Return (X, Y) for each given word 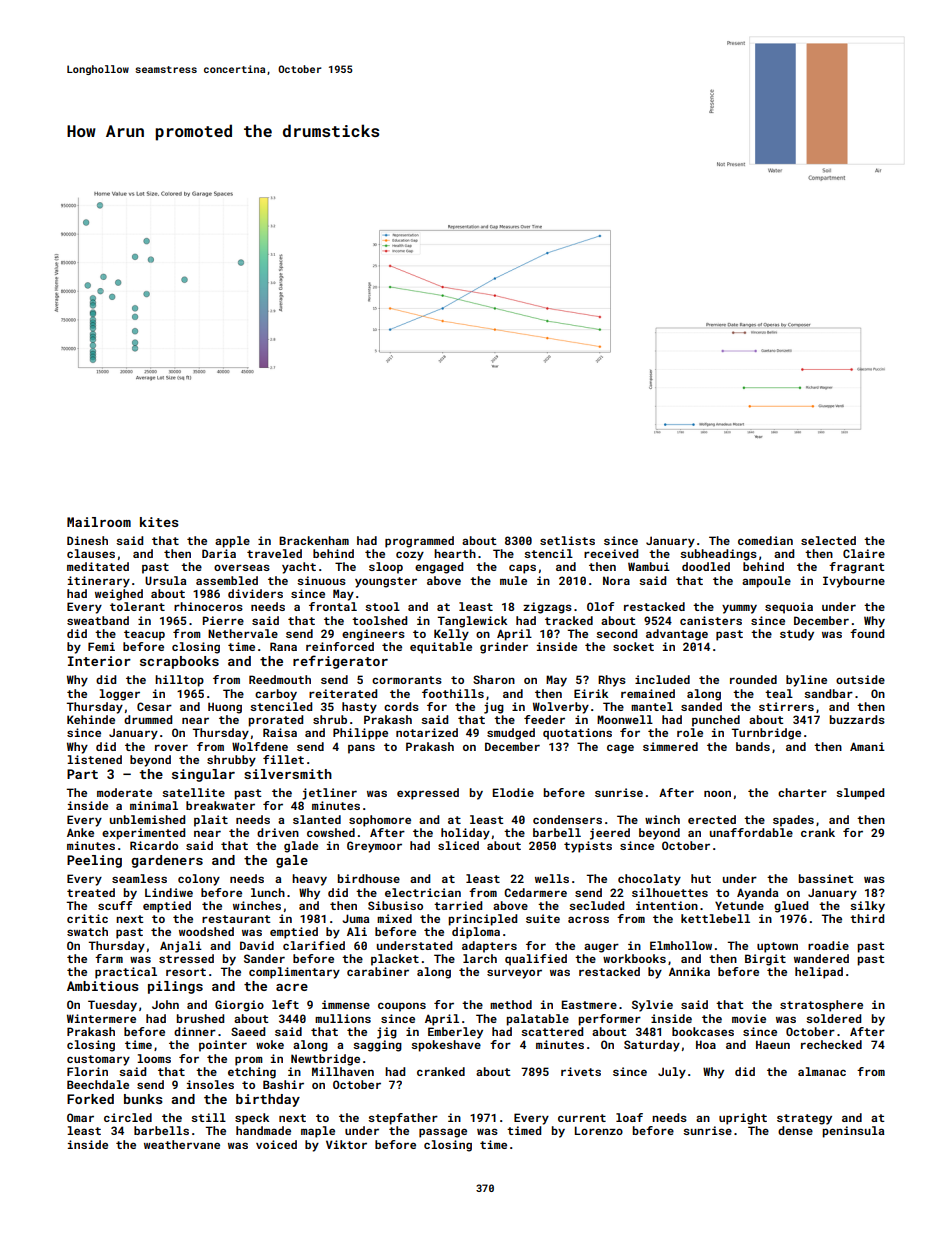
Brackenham (314, 540)
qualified (536, 960)
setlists (567, 540)
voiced (276, 1144)
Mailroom (99, 522)
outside (860, 679)
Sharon (494, 679)
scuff (115, 905)
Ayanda (757, 894)
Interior (99, 661)
